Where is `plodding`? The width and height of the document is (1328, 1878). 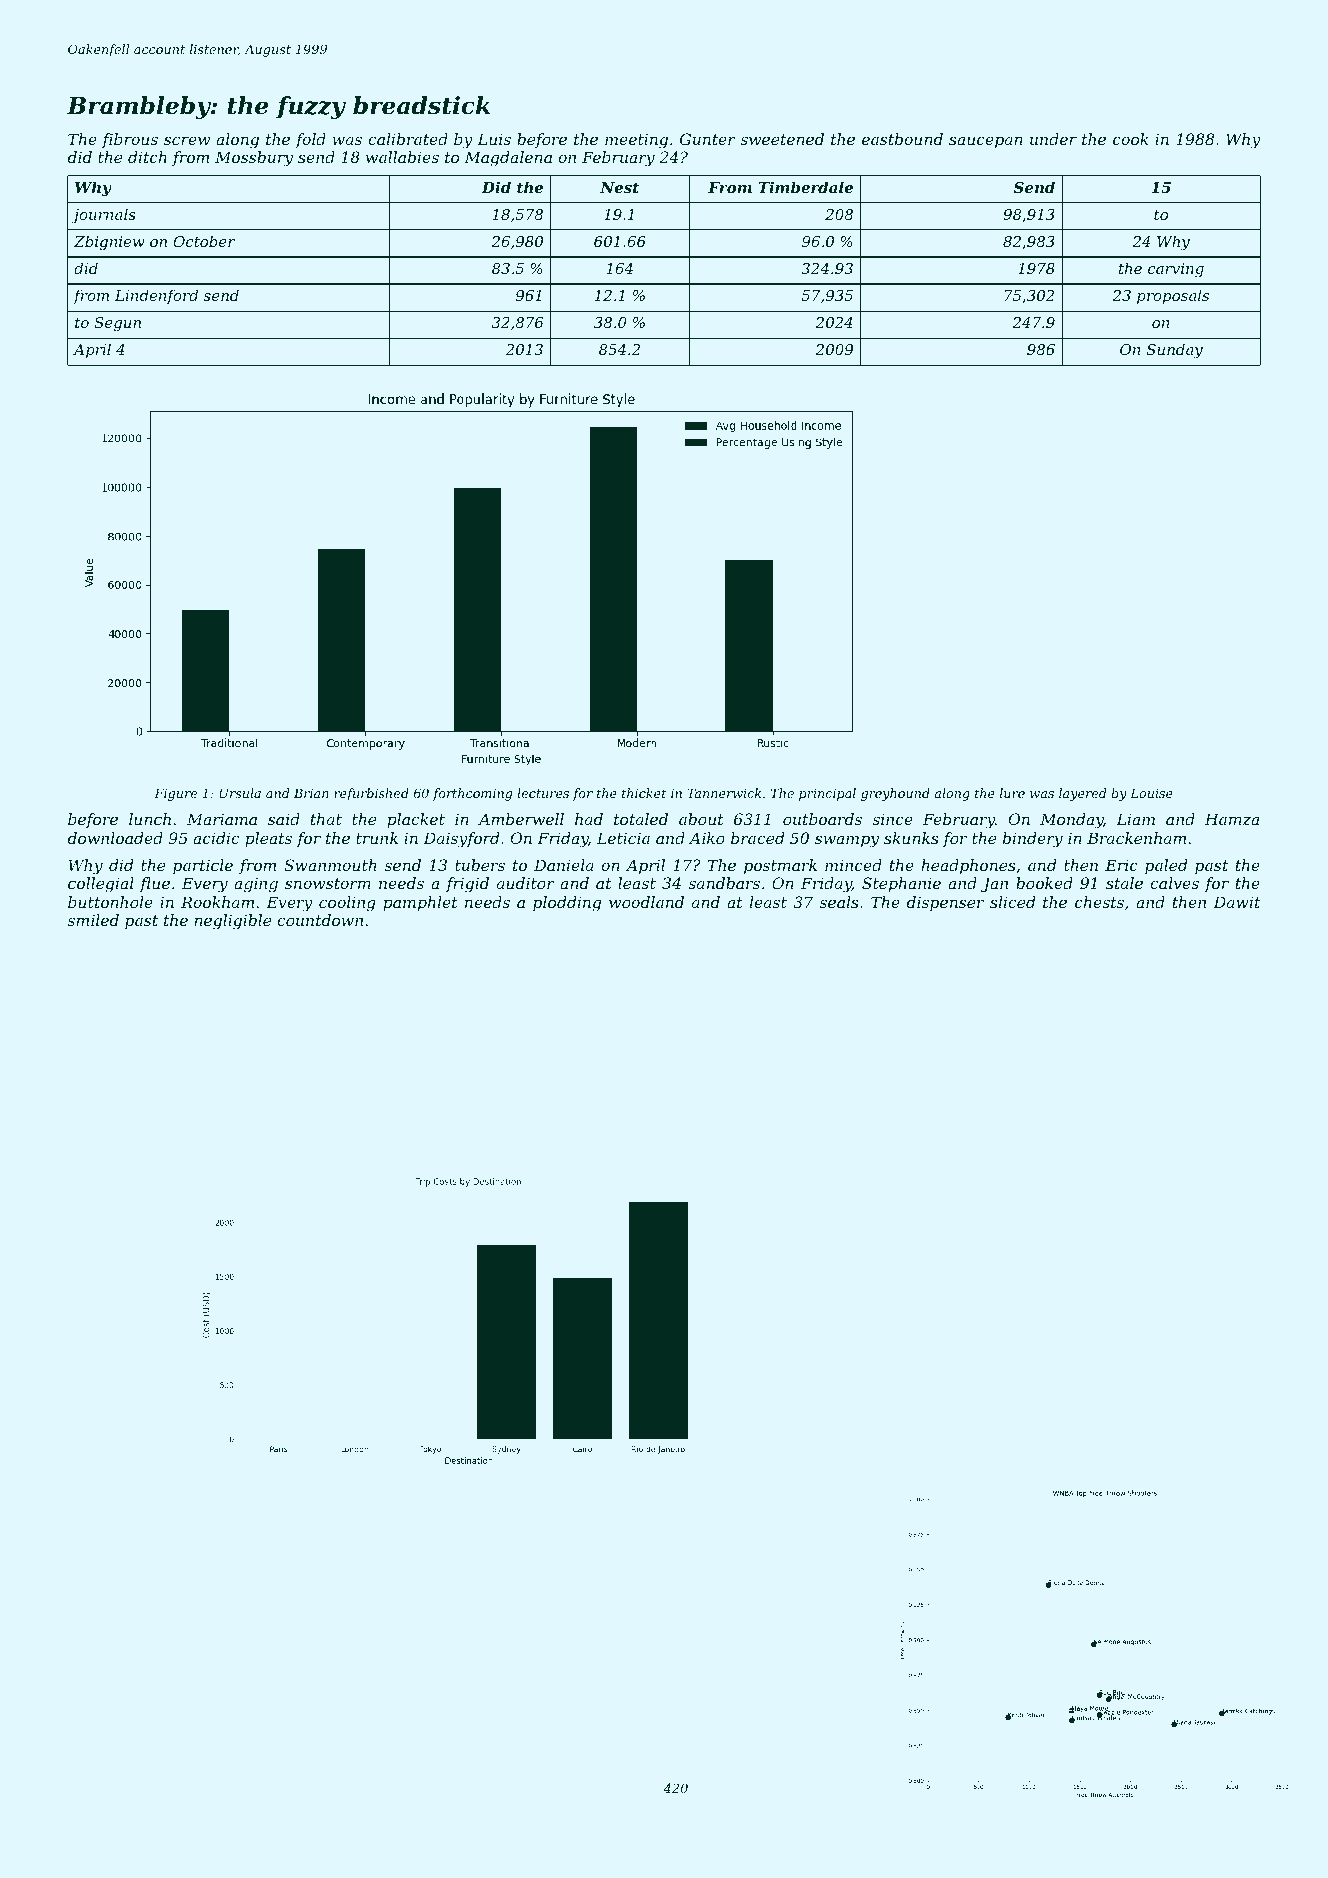 plodding is located at coordinates (567, 904).
